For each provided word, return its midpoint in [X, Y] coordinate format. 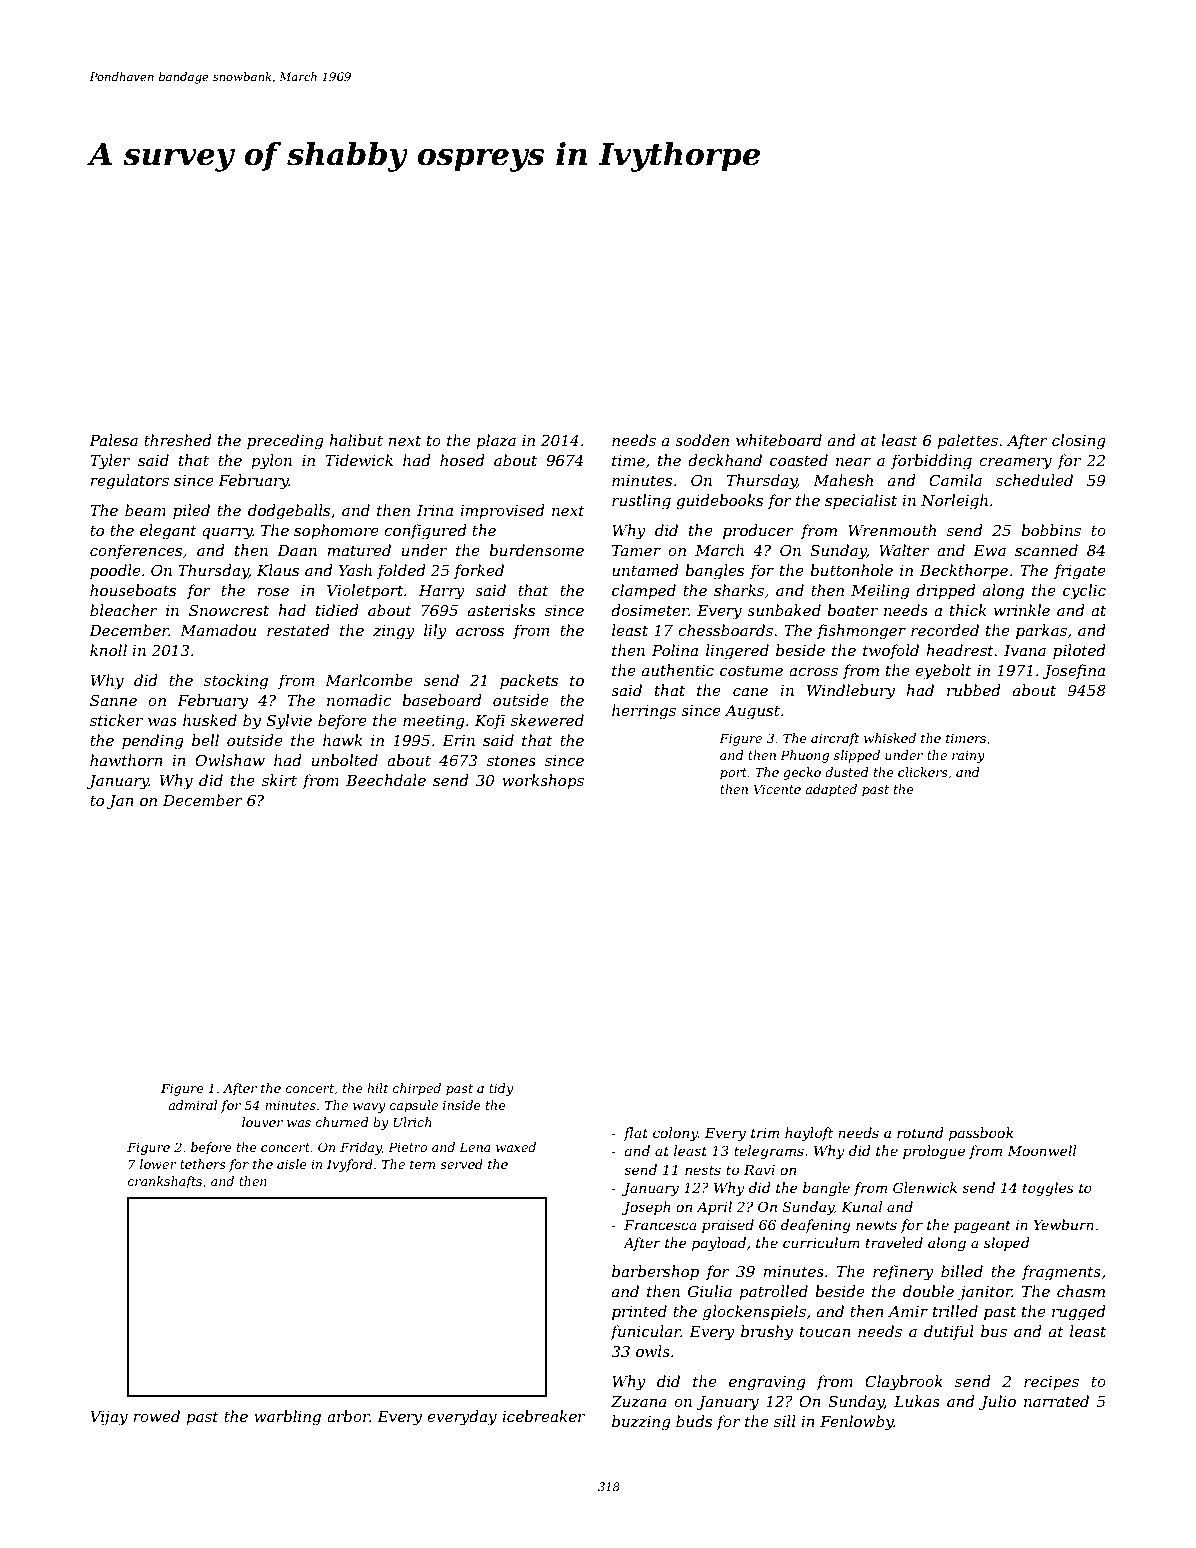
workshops [543, 781]
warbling [287, 1418]
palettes [967, 441]
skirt [279, 780]
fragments [1061, 1273]
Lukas [917, 1401]
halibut [356, 440]
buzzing [641, 1423]
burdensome [536, 550]
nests [703, 1170]
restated [298, 630]
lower [158, 1164]
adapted [831, 790]
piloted [1079, 651]
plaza [496, 441]
